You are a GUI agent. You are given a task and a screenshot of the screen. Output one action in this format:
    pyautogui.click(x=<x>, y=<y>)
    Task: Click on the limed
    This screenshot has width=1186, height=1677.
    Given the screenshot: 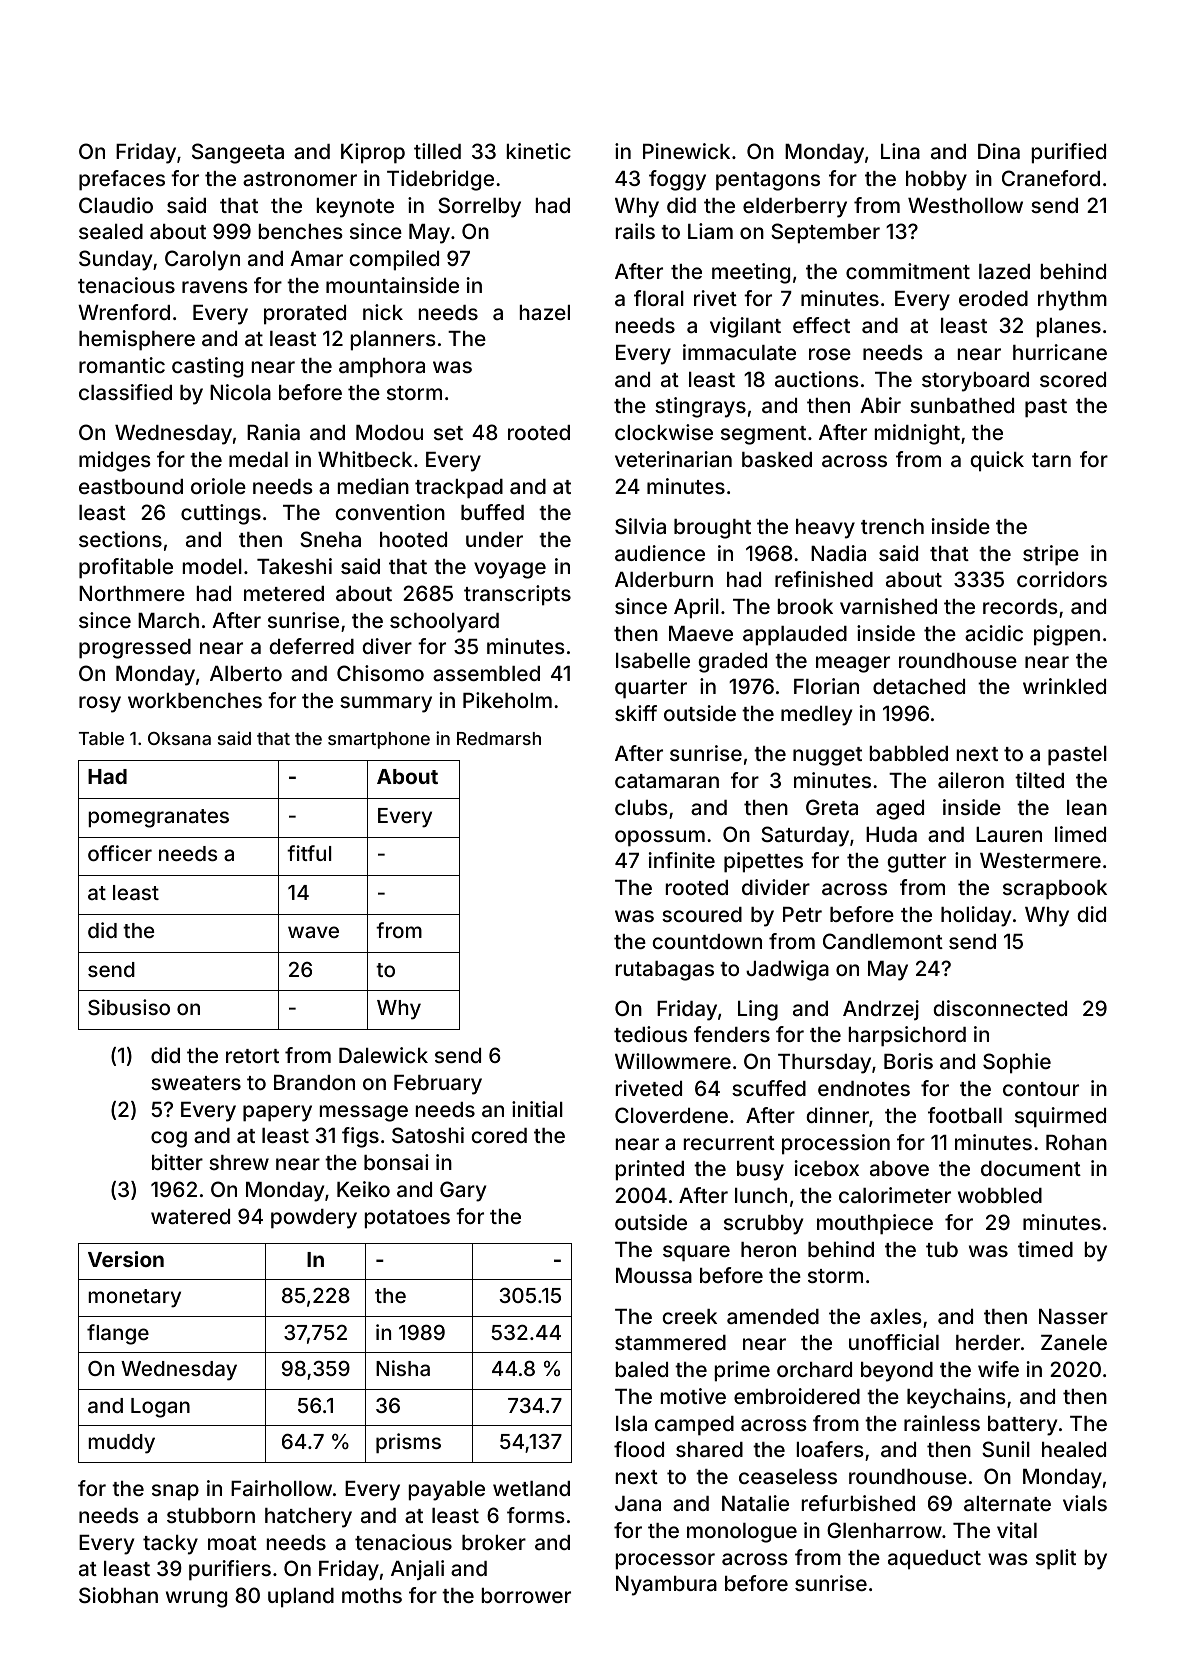 What is the action you would take?
    pyautogui.click(x=1080, y=834)
